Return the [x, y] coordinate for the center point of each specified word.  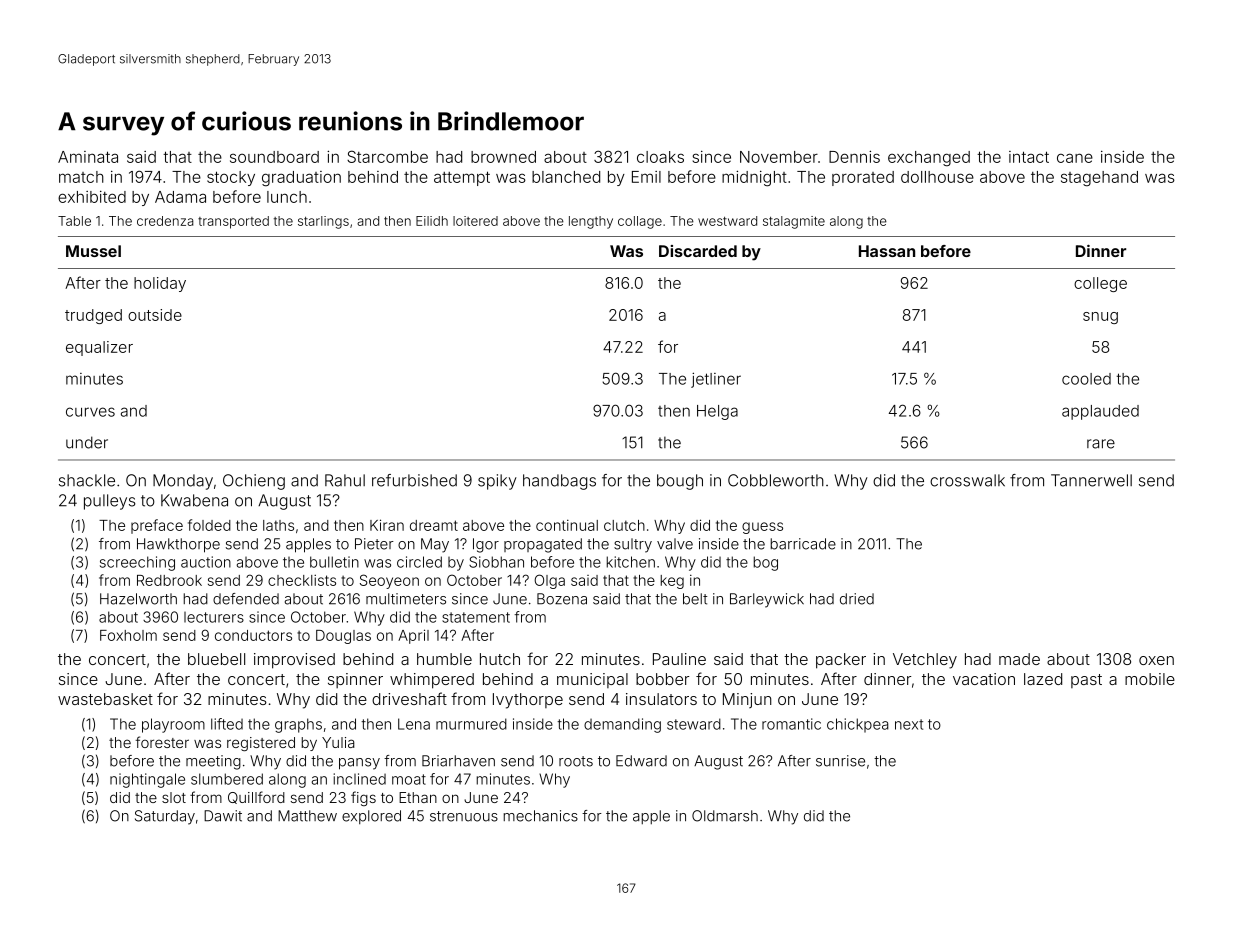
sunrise [840, 761]
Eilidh [432, 221]
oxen [1156, 660]
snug [1100, 318]
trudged [93, 316]
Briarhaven [458, 761]
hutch [500, 659]
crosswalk [967, 480]
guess [762, 528]
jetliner [716, 380]
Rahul [345, 480]
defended [246, 599]
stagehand [1099, 179]
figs [363, 798]
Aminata [88, 157]
